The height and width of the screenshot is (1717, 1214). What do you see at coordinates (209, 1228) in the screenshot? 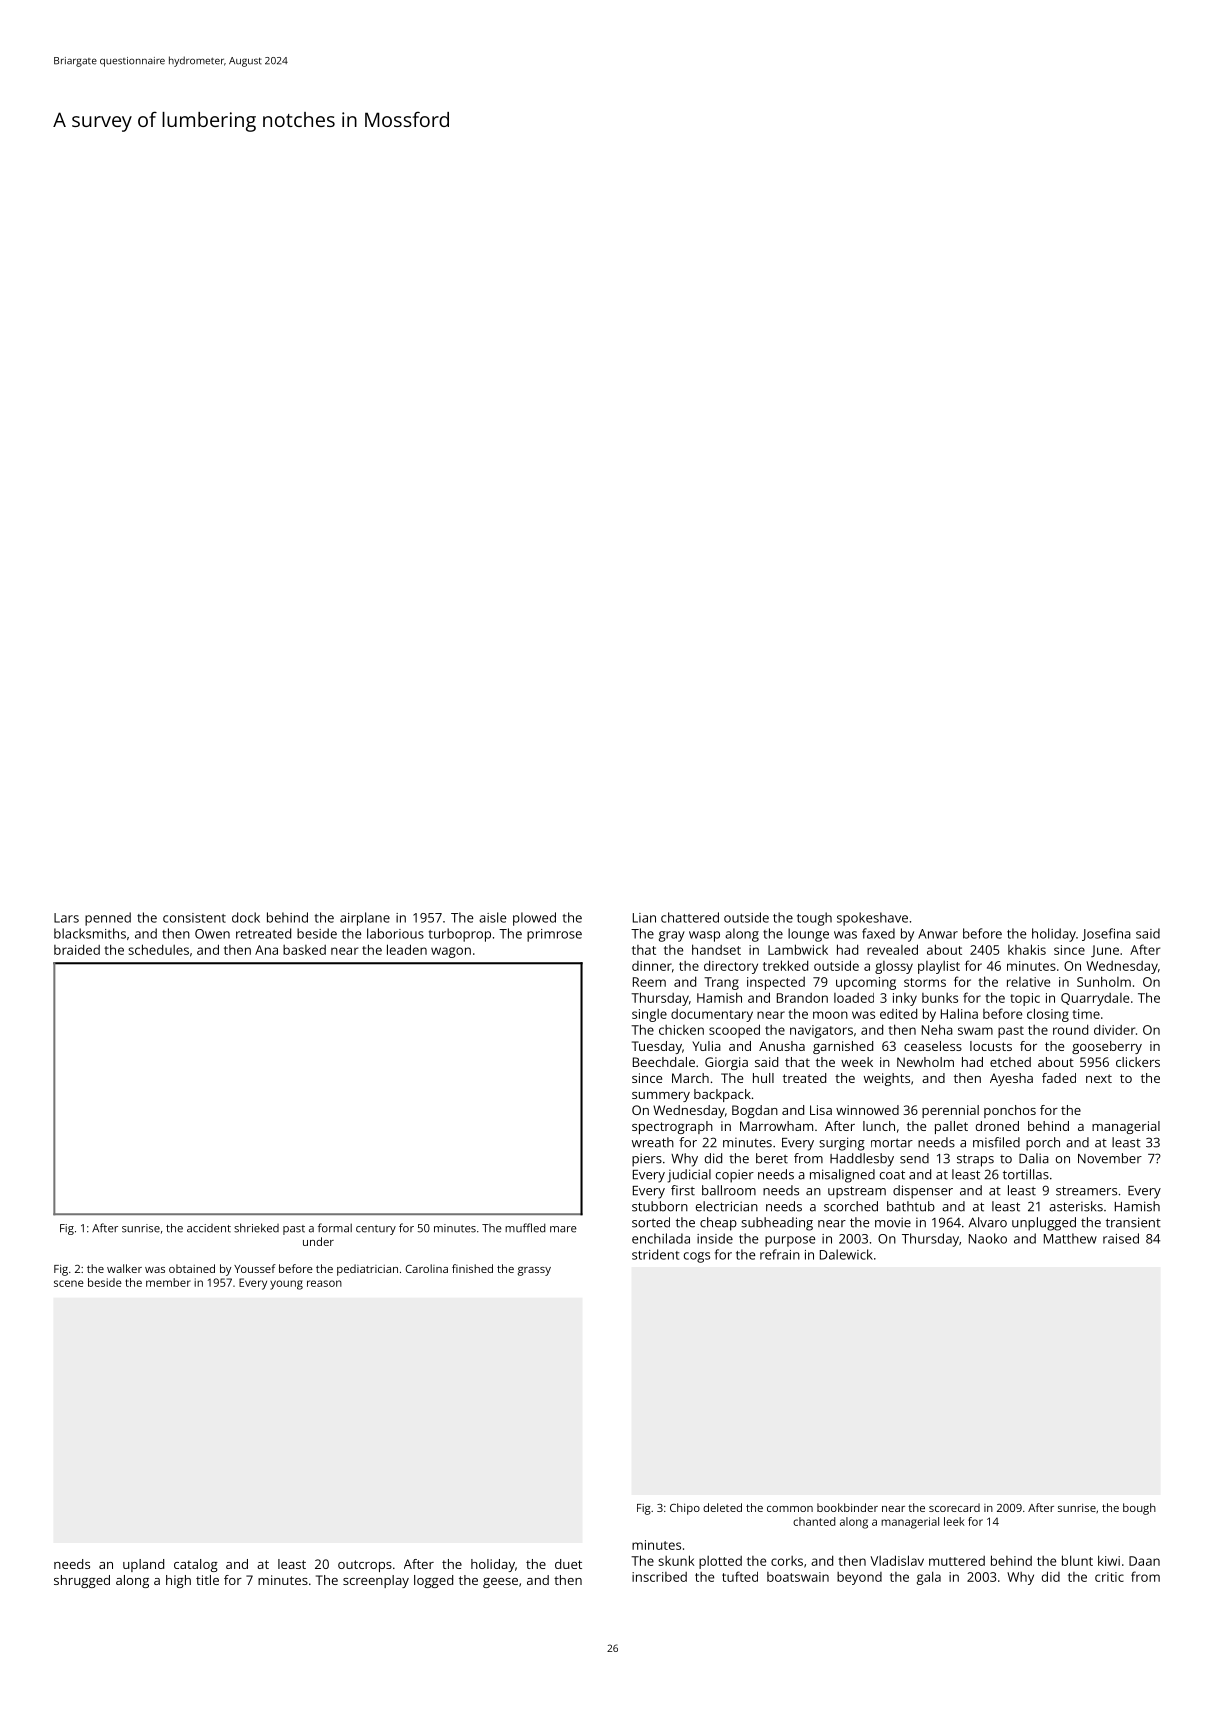
I see `accident` at bounding box center [209, 1228].
